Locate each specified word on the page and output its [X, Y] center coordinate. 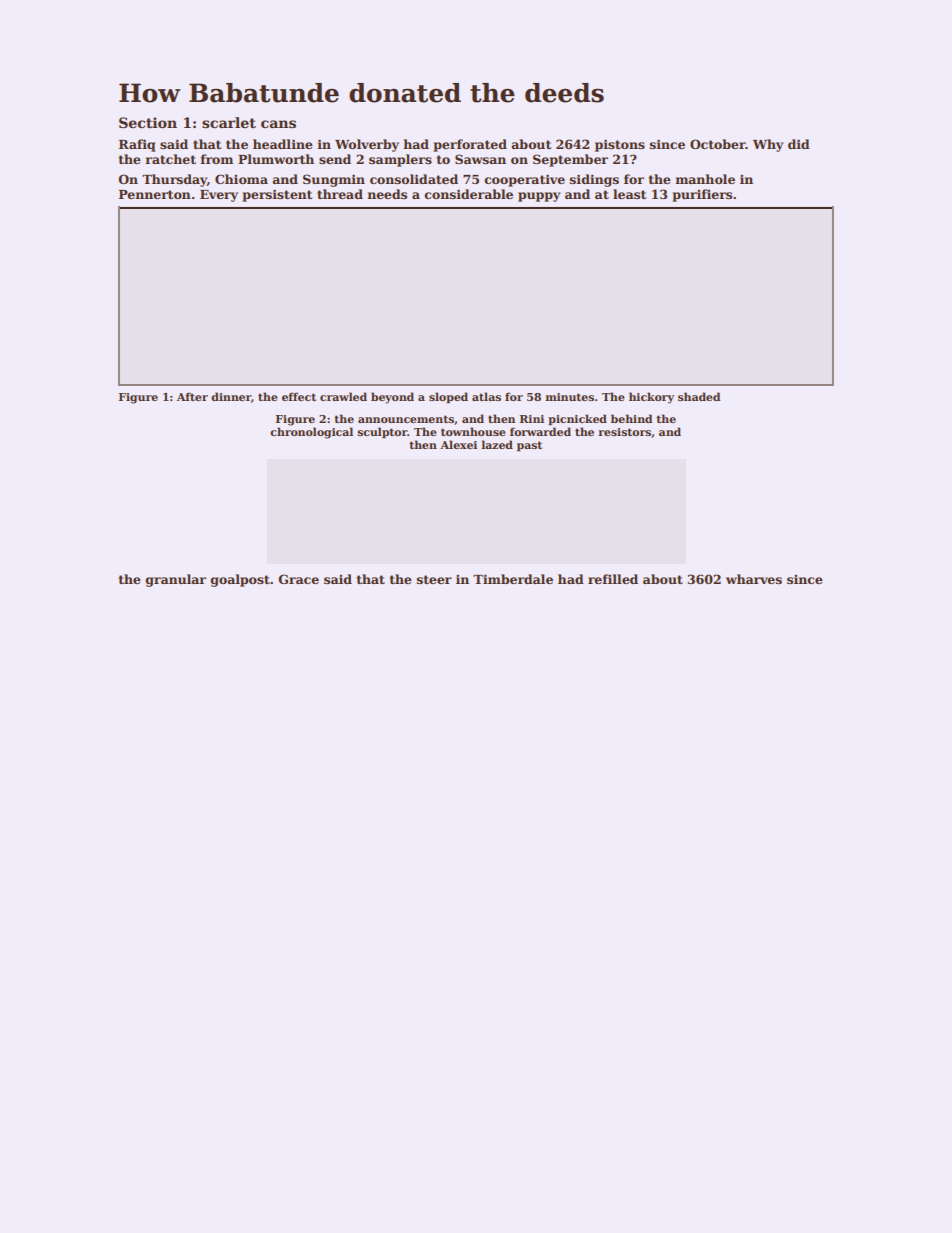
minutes [569, 397]
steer [434, 579]
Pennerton [155, 194]
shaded [699, 396]
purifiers [702, 195]
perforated [470, 145]
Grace [298, 579]
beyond [392, 398]
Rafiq [137, 145]
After [192, 396]
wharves [754, 579]
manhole [705, 179]
